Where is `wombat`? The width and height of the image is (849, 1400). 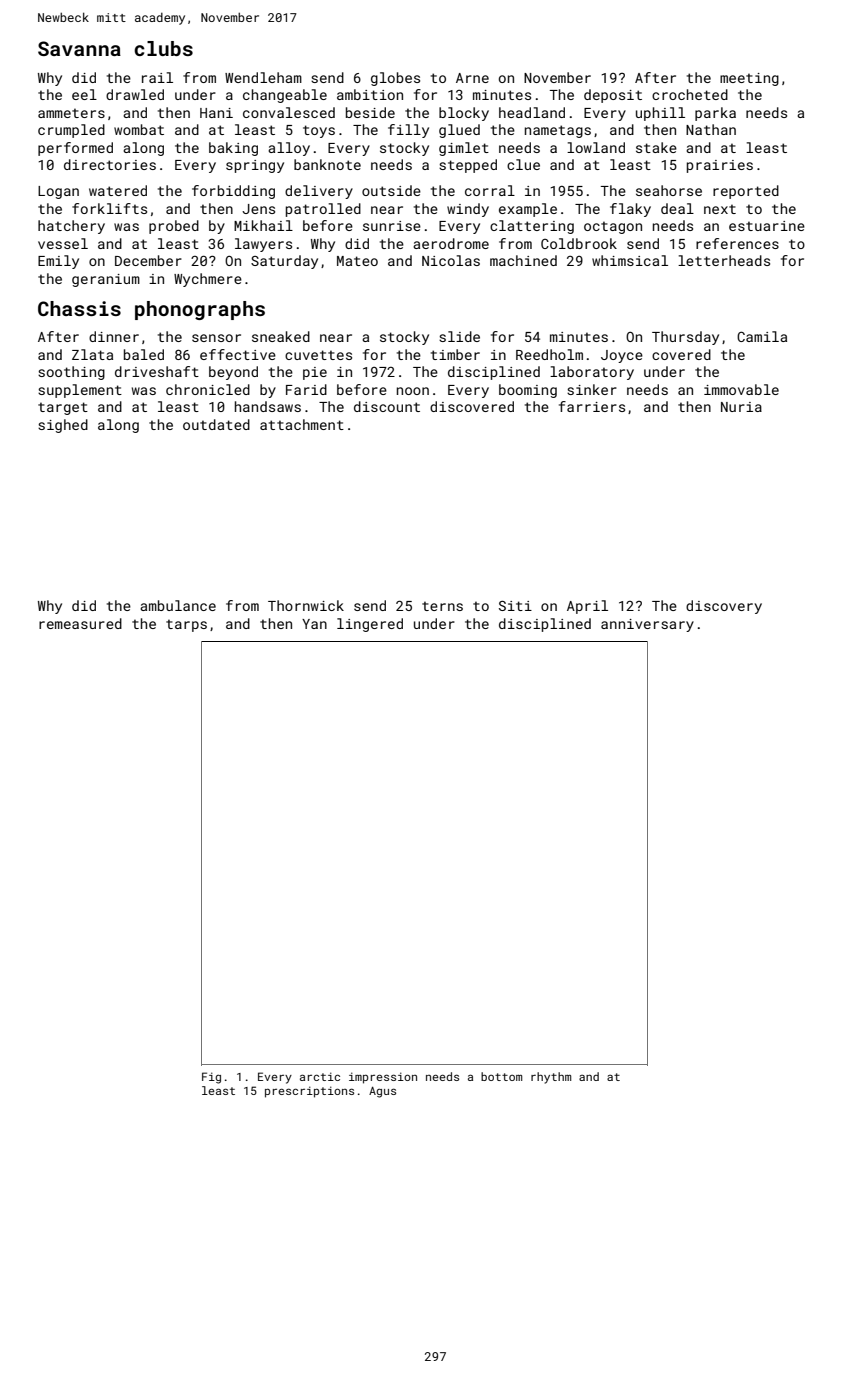
wombat is located at coordinates (139, 129).
